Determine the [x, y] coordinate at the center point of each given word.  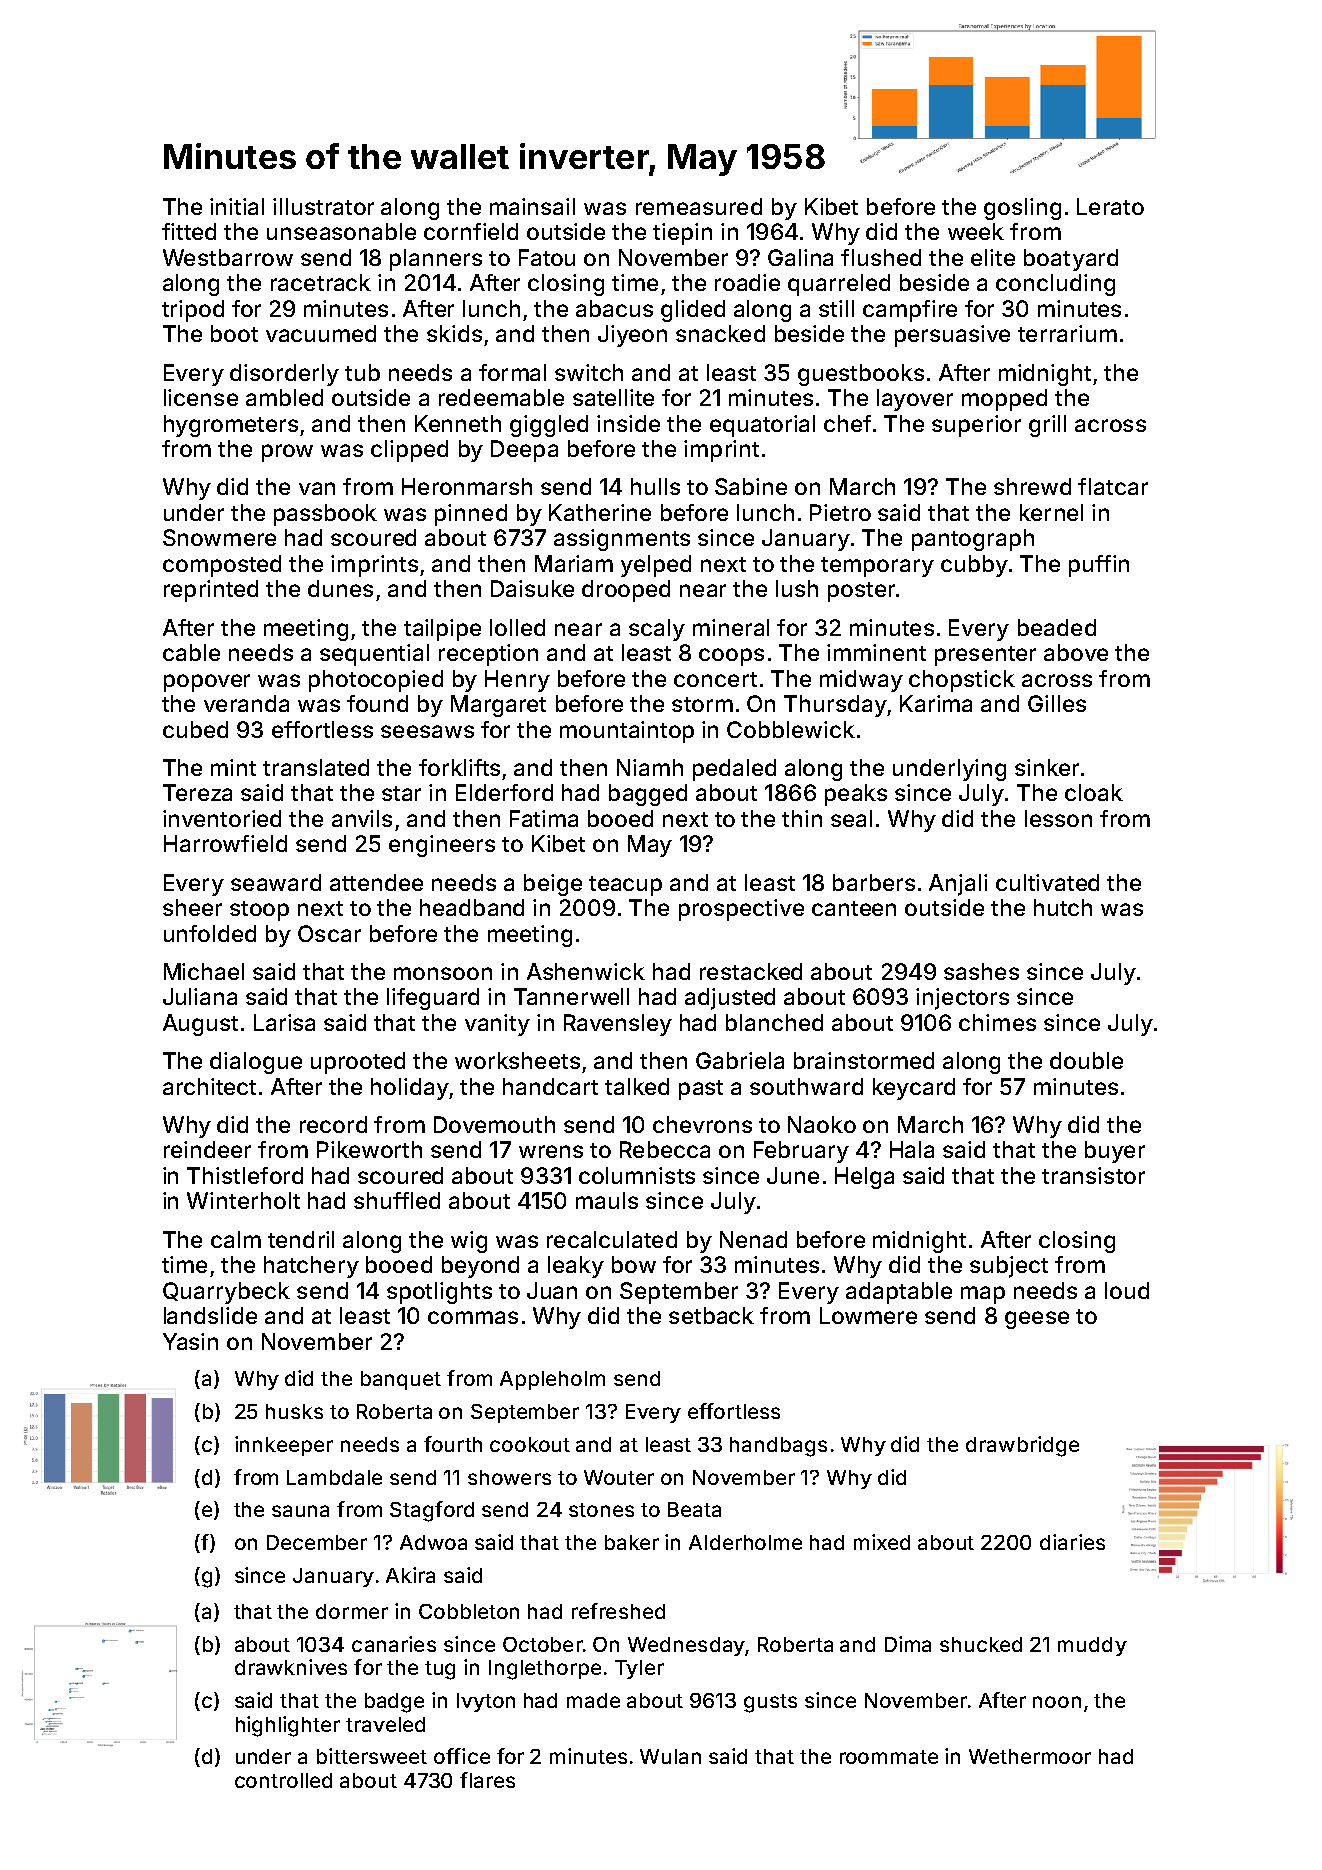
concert [715, 679]
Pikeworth [369, 1149]
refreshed [618, 1611]
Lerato [1110, 206]
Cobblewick [791, 729]
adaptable [899, 1293]
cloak [1094, 792]
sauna [300, 1511]
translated [316, 767]
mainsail [532, 206]
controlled [283, 1780]
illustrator [323, 206]
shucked [981, 1644]
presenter [985, 656]
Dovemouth [494, 1124]
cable [191, 652]
